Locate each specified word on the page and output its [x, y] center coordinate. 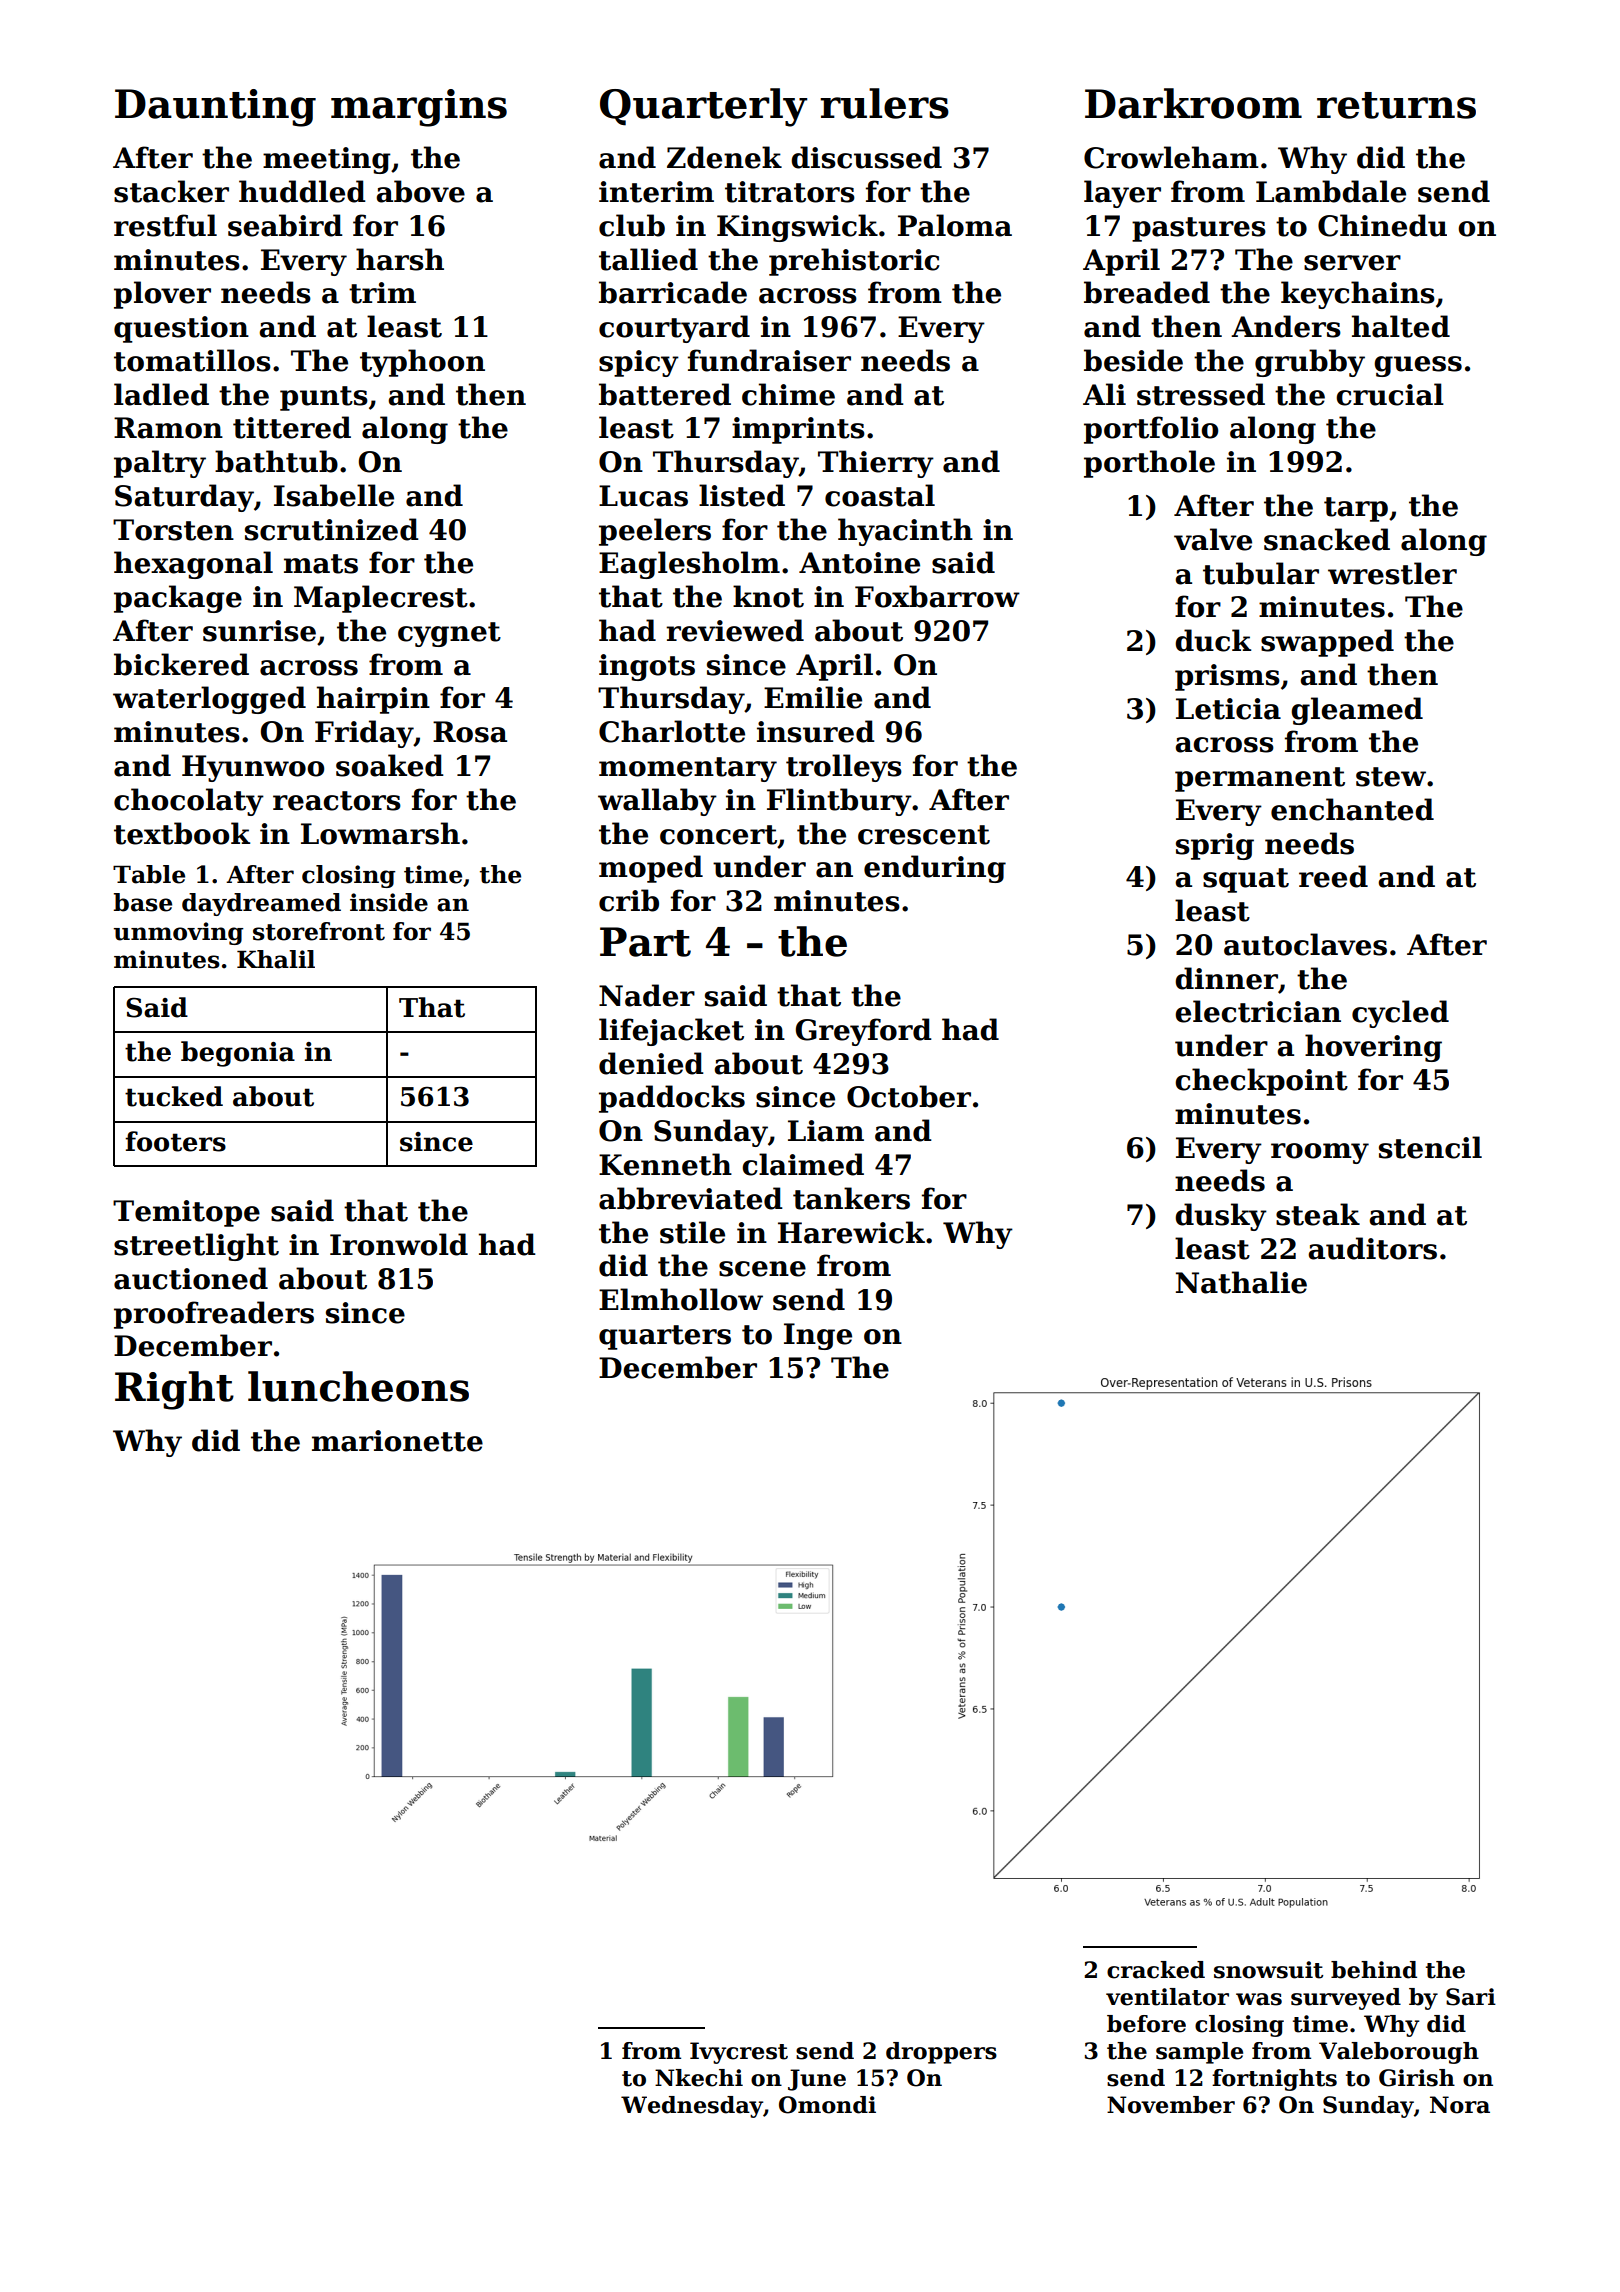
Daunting [215, 108]
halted [1401, 326]
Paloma [955, 225]
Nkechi [699, 2078]
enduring [935, 869]
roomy [1320, 1153]
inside [389, 902]
